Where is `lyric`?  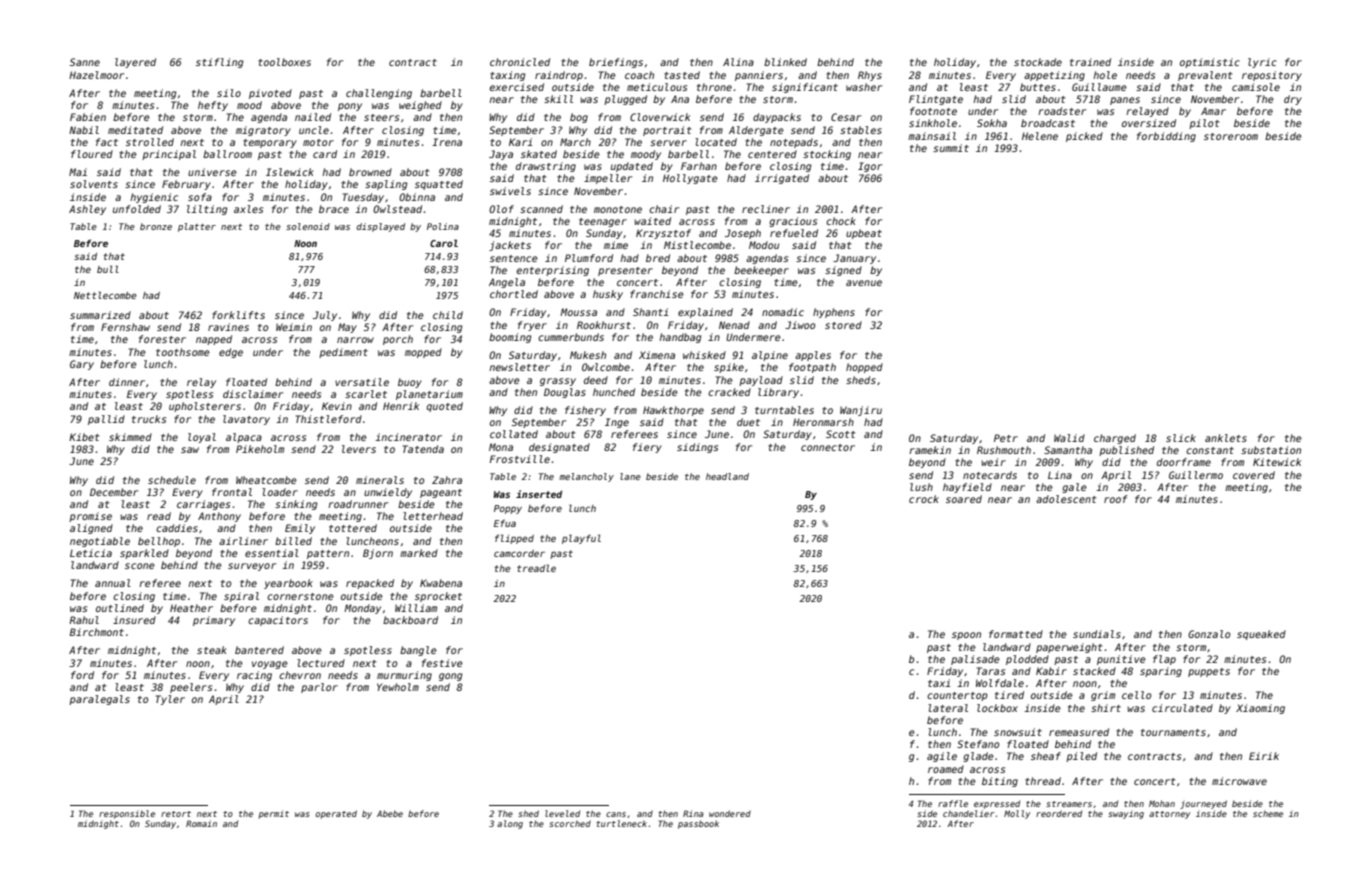
lyric is located at coordinates (1262, 63).
